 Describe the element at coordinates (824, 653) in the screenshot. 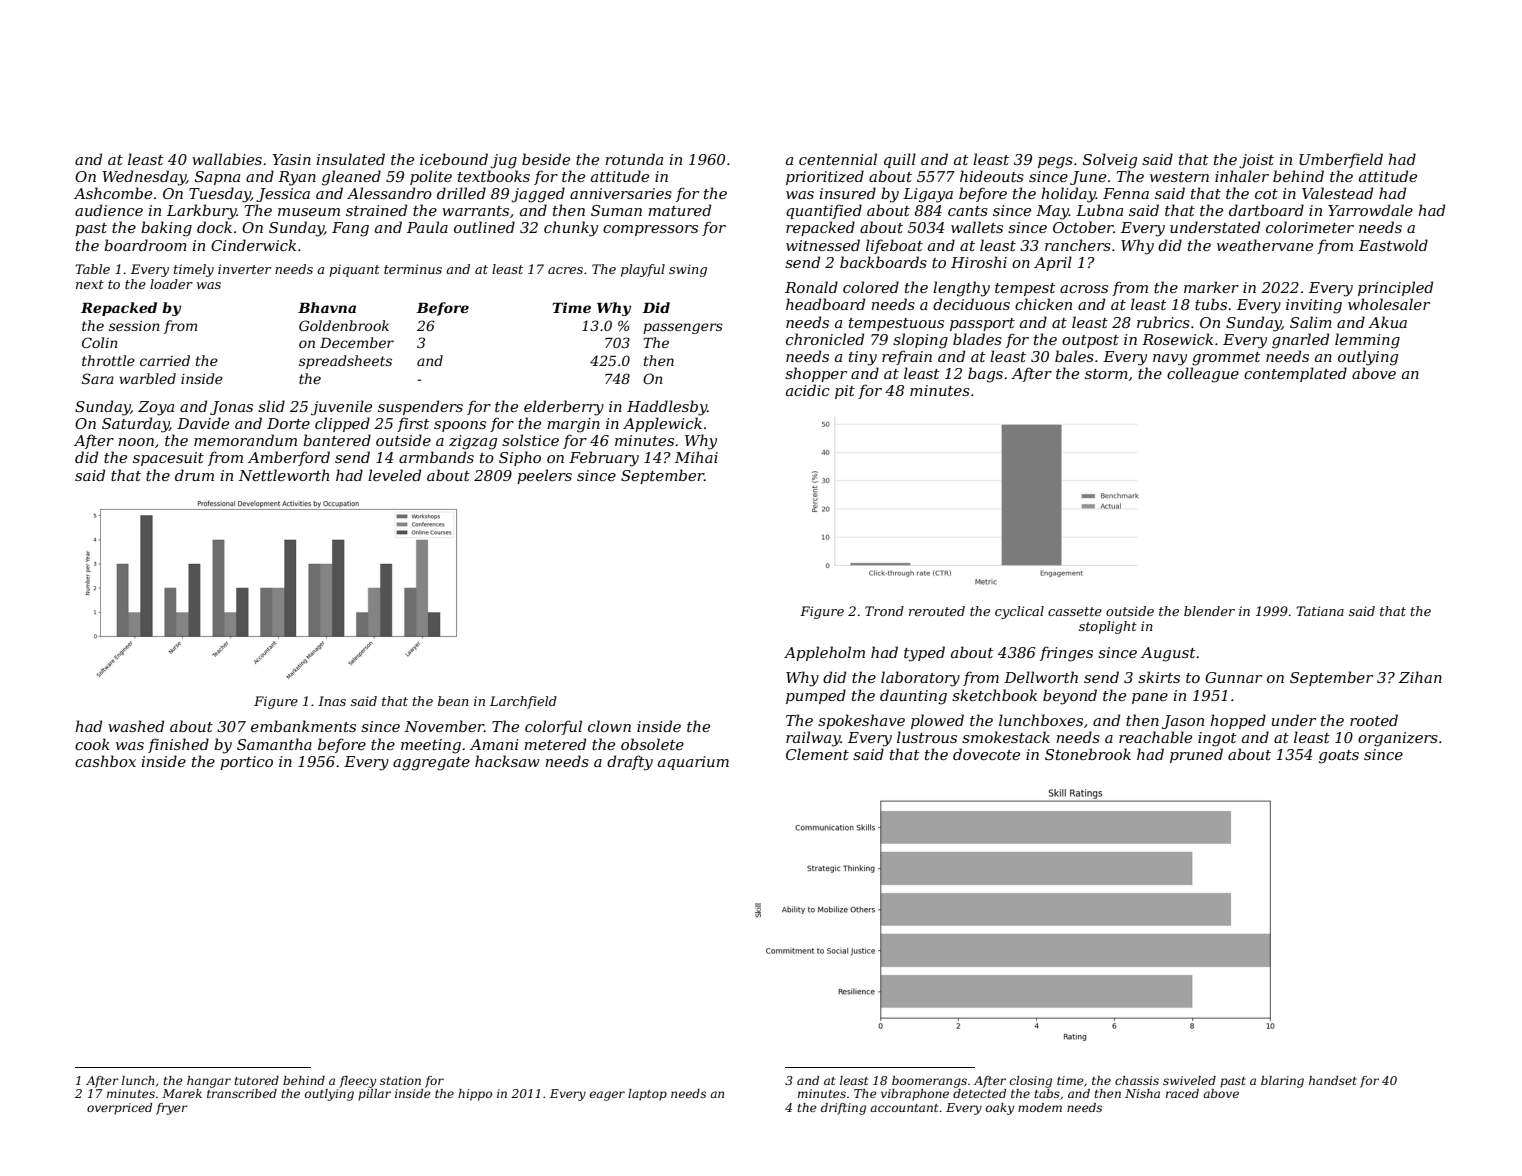

I see `Appleholm` at that location.
